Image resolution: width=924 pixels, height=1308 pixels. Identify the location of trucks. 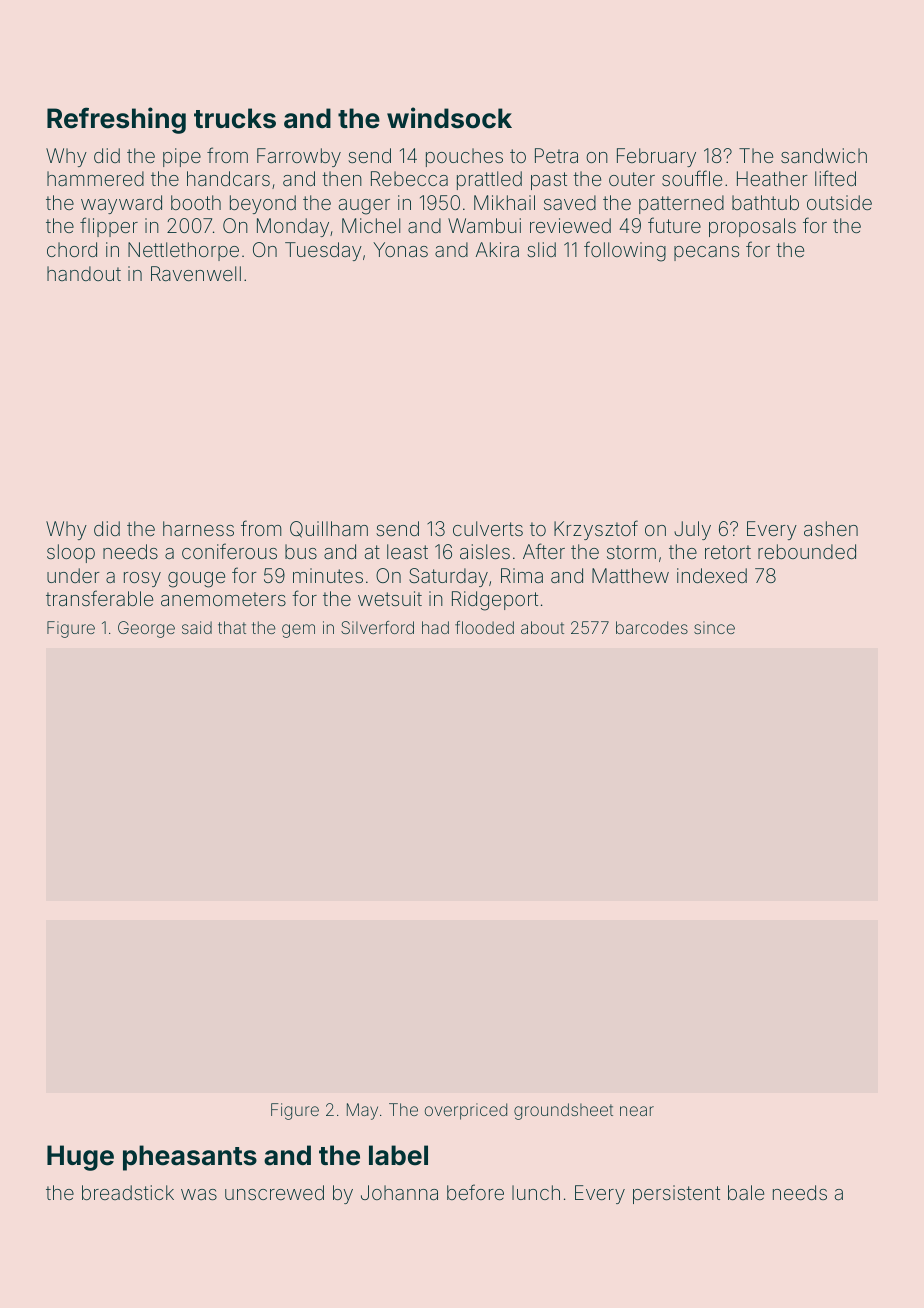
(235, 118).
